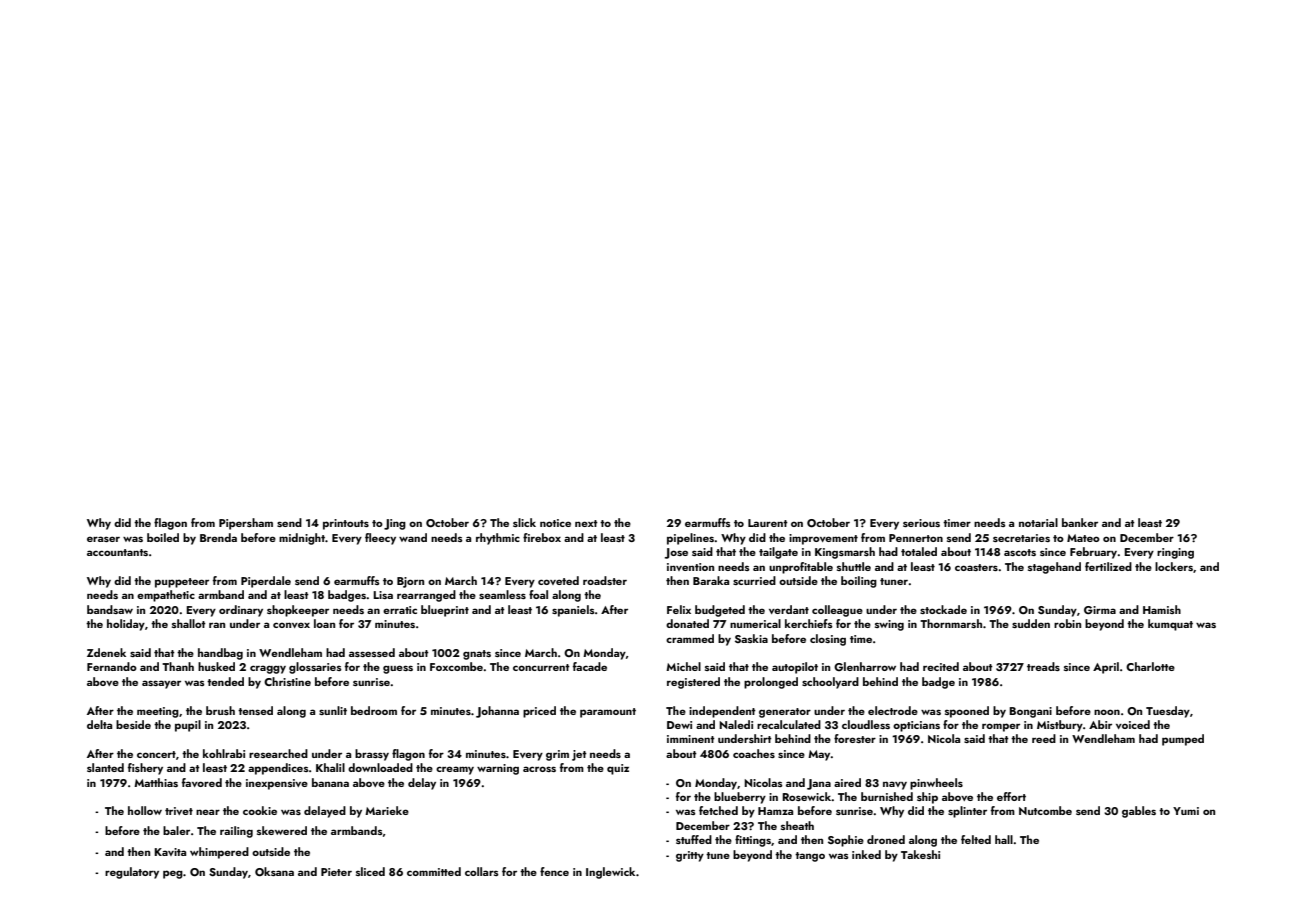 This screenshot has width=1308, height=924. What do you see at coordinates (920, 854) in the screenshot?
I see `Takeshi` at bounding box center [920, 854].
